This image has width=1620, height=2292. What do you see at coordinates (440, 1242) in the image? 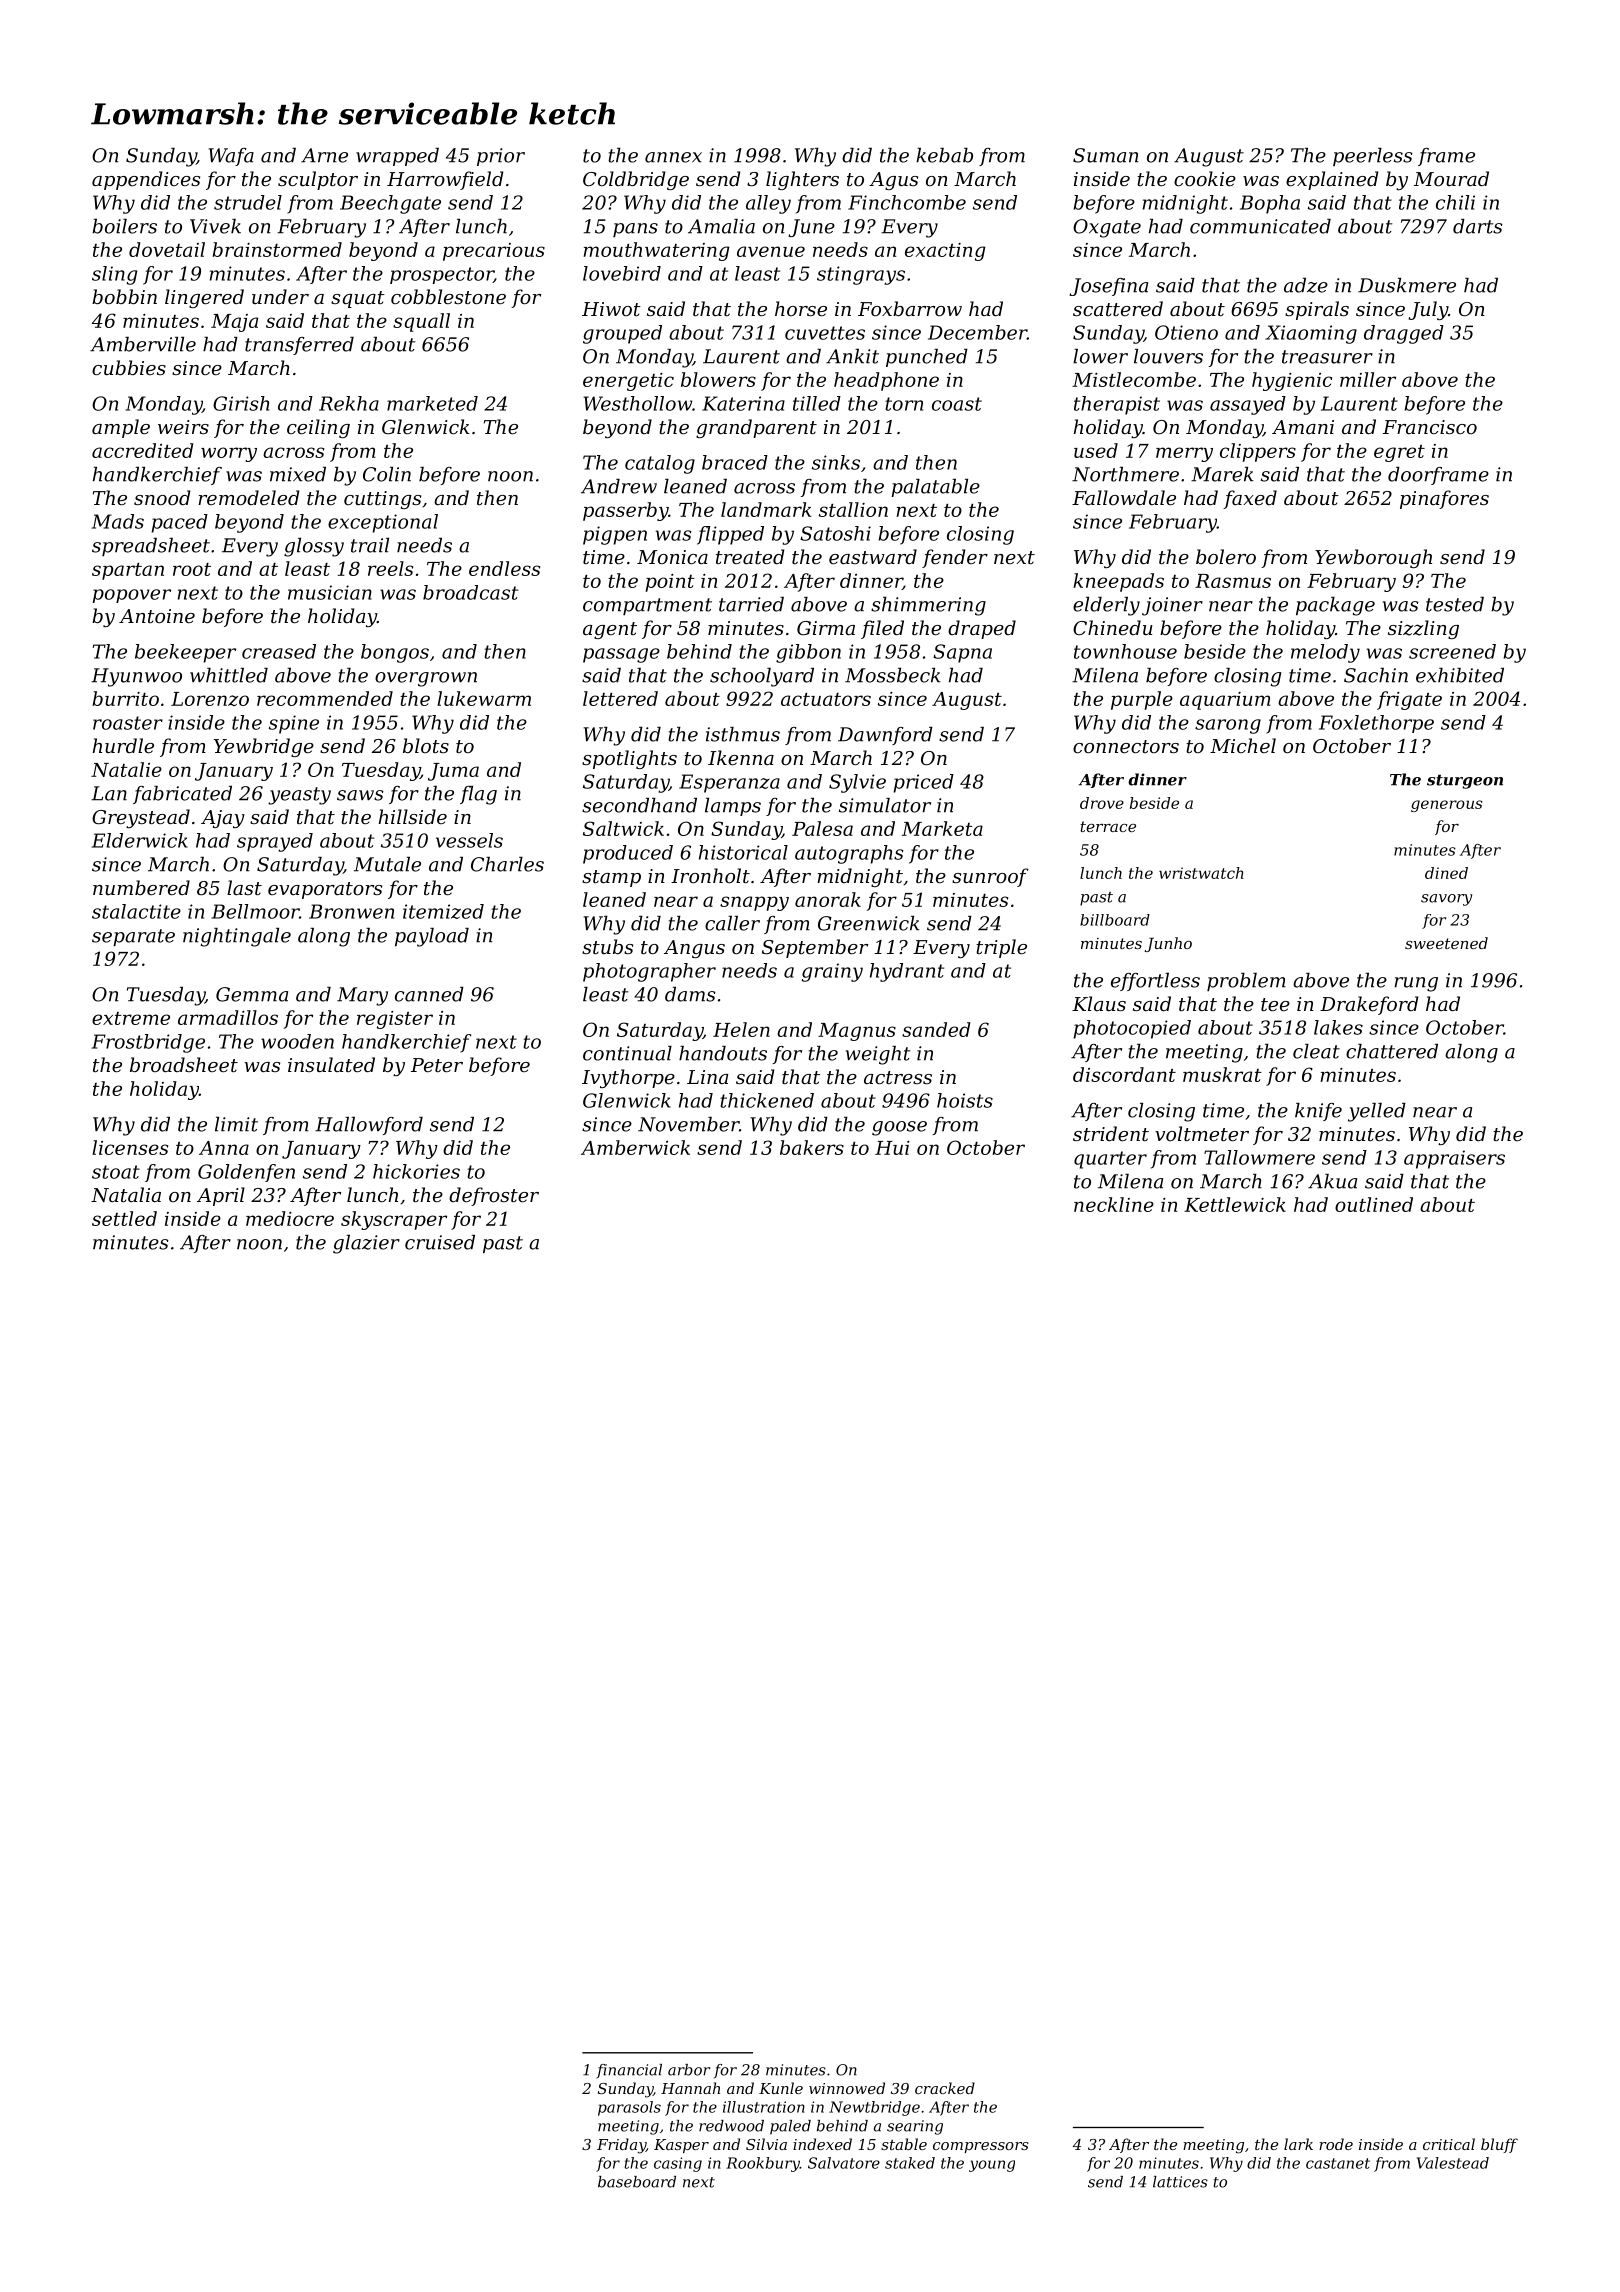
I see `cruised` at bounding box center [440, 1242].
